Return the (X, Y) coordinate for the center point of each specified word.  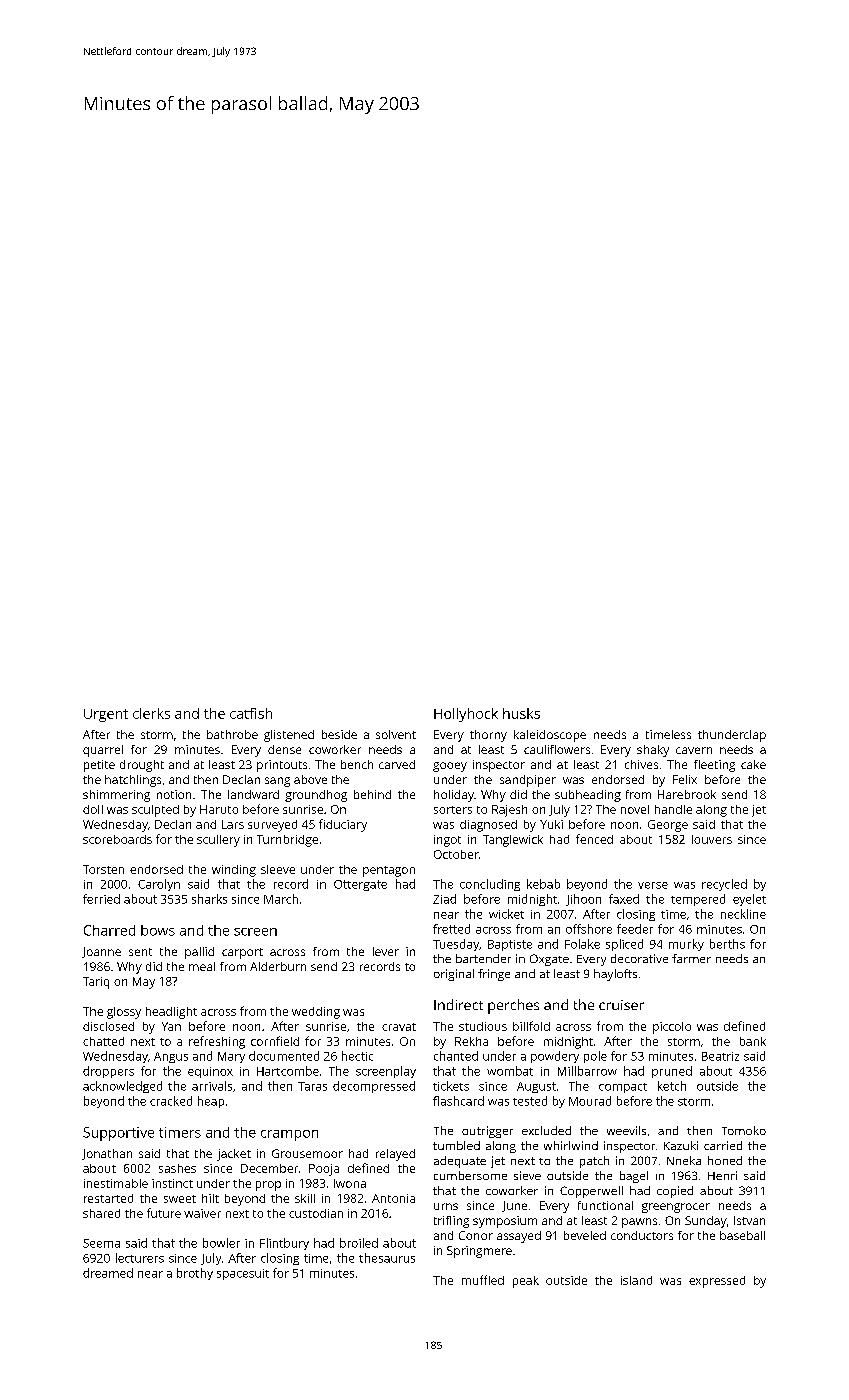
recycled (724, 885)
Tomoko (744, 1130)
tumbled (456, 1145)
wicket (506, 914)
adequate (460, 1162)
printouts (282, 766)
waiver (202, 1213)
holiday (454, 796)
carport (242, 953)
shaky (653, 751)
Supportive (118, 1134)
